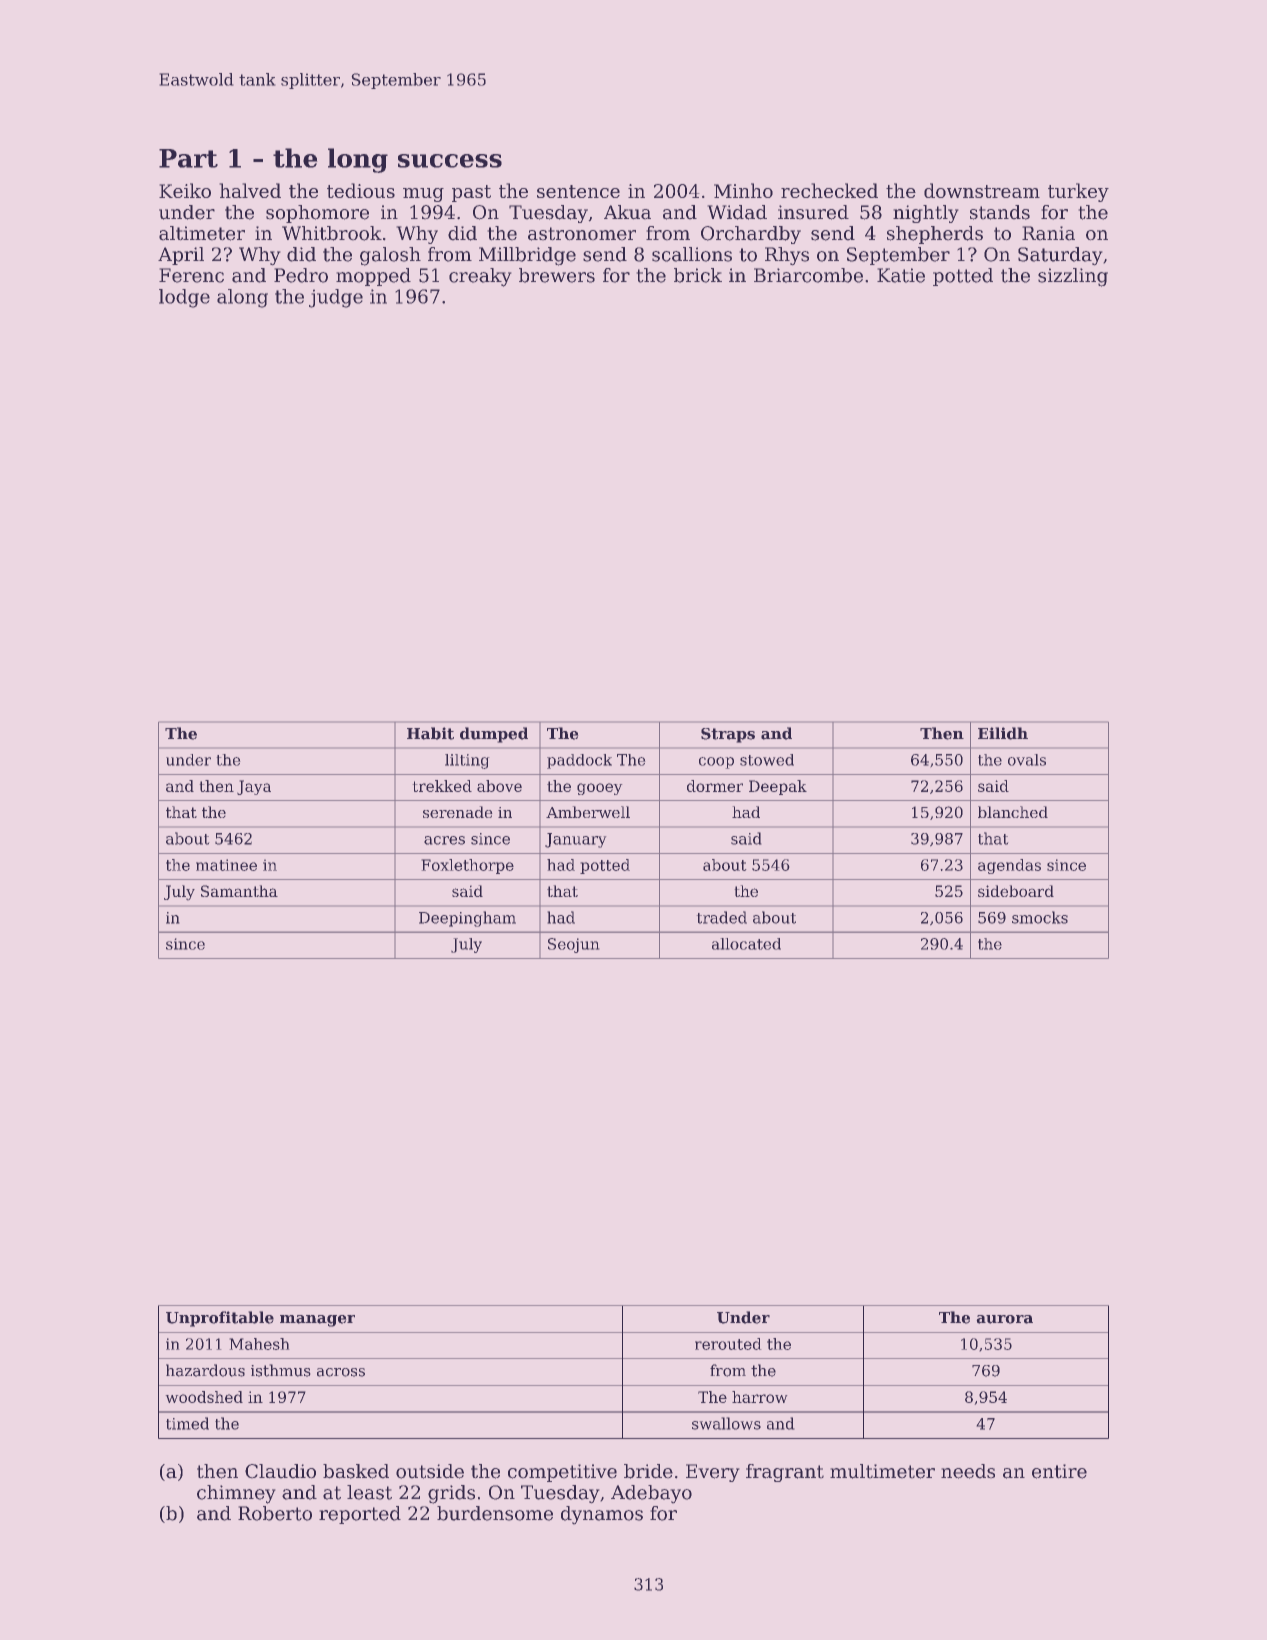 This document has width=1267, height=1640. Describe the element at coordinates (578, 191) in the document. I see `sentence` at that location.
